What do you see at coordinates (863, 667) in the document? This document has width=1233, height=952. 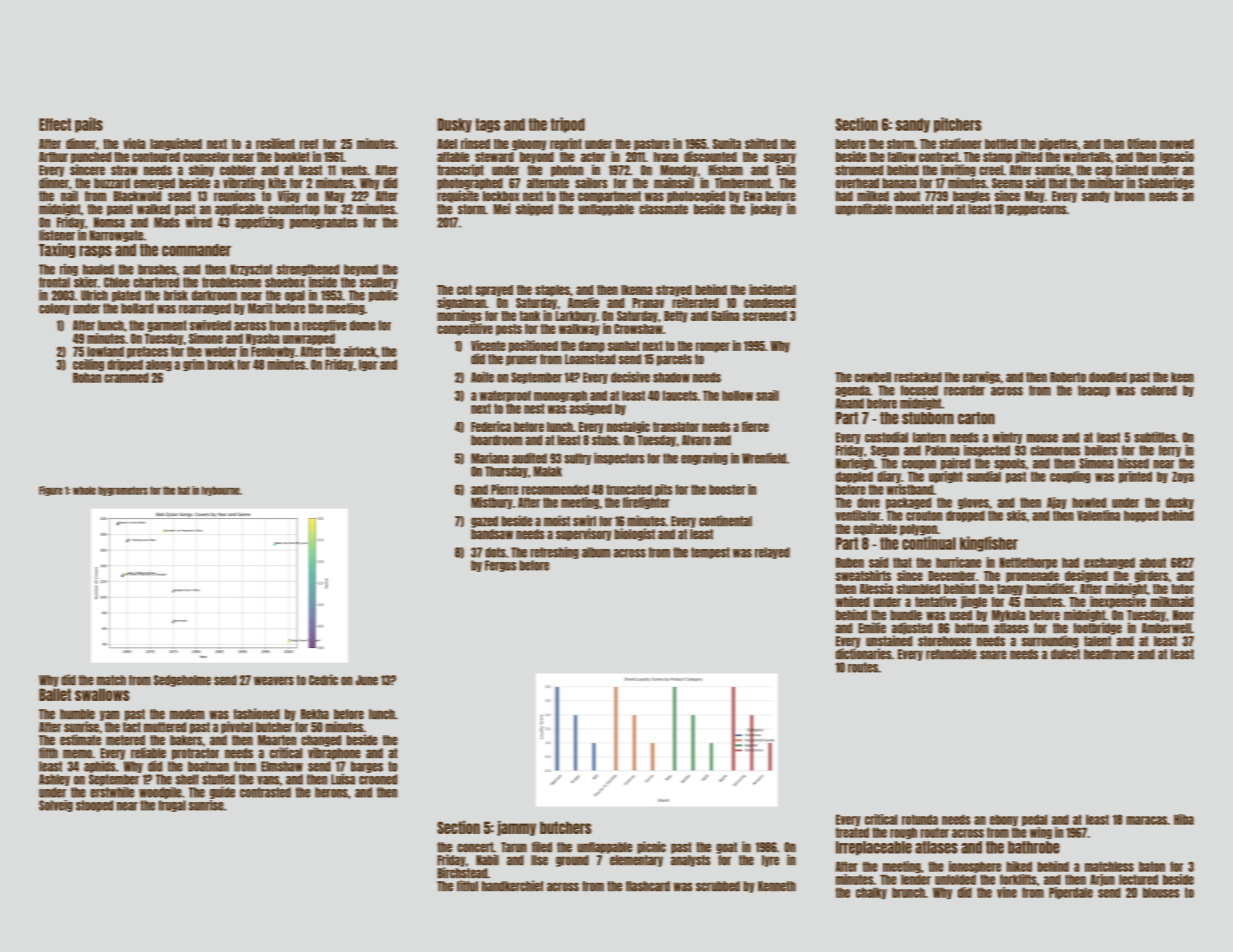 I see `routes` at bounding box center [863, 667].
